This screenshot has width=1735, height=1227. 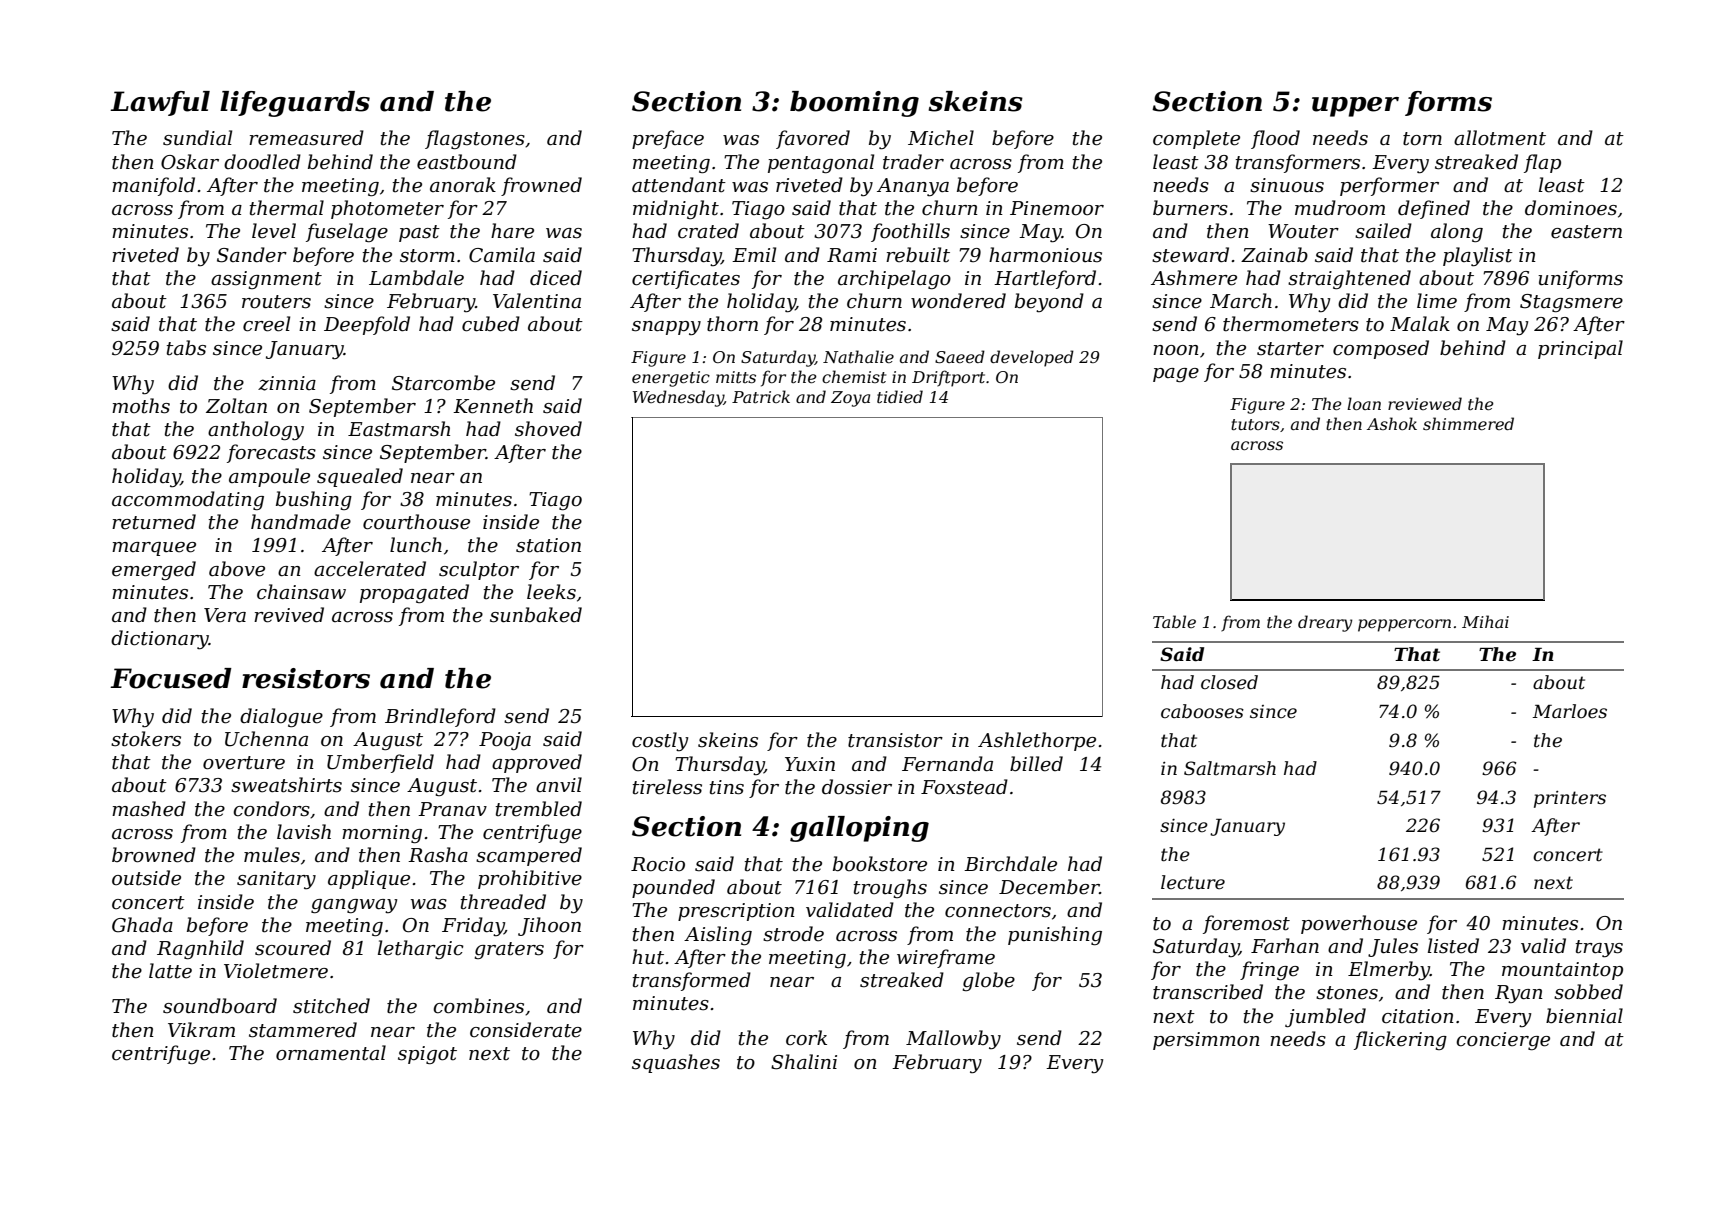 I want to click on Pinemoor, so click(x=1057, y=208).
